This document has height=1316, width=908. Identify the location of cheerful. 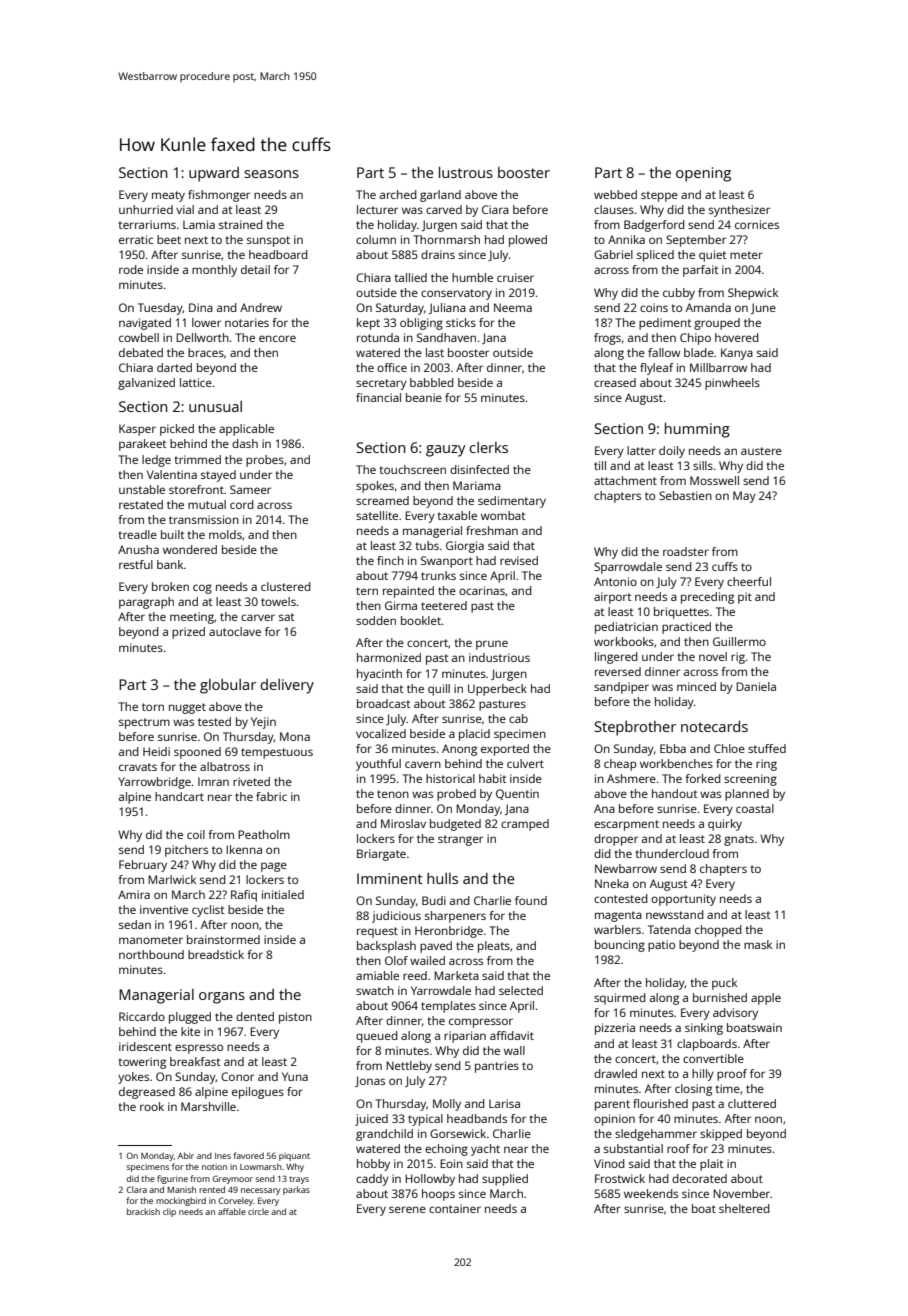
(749, 581).
